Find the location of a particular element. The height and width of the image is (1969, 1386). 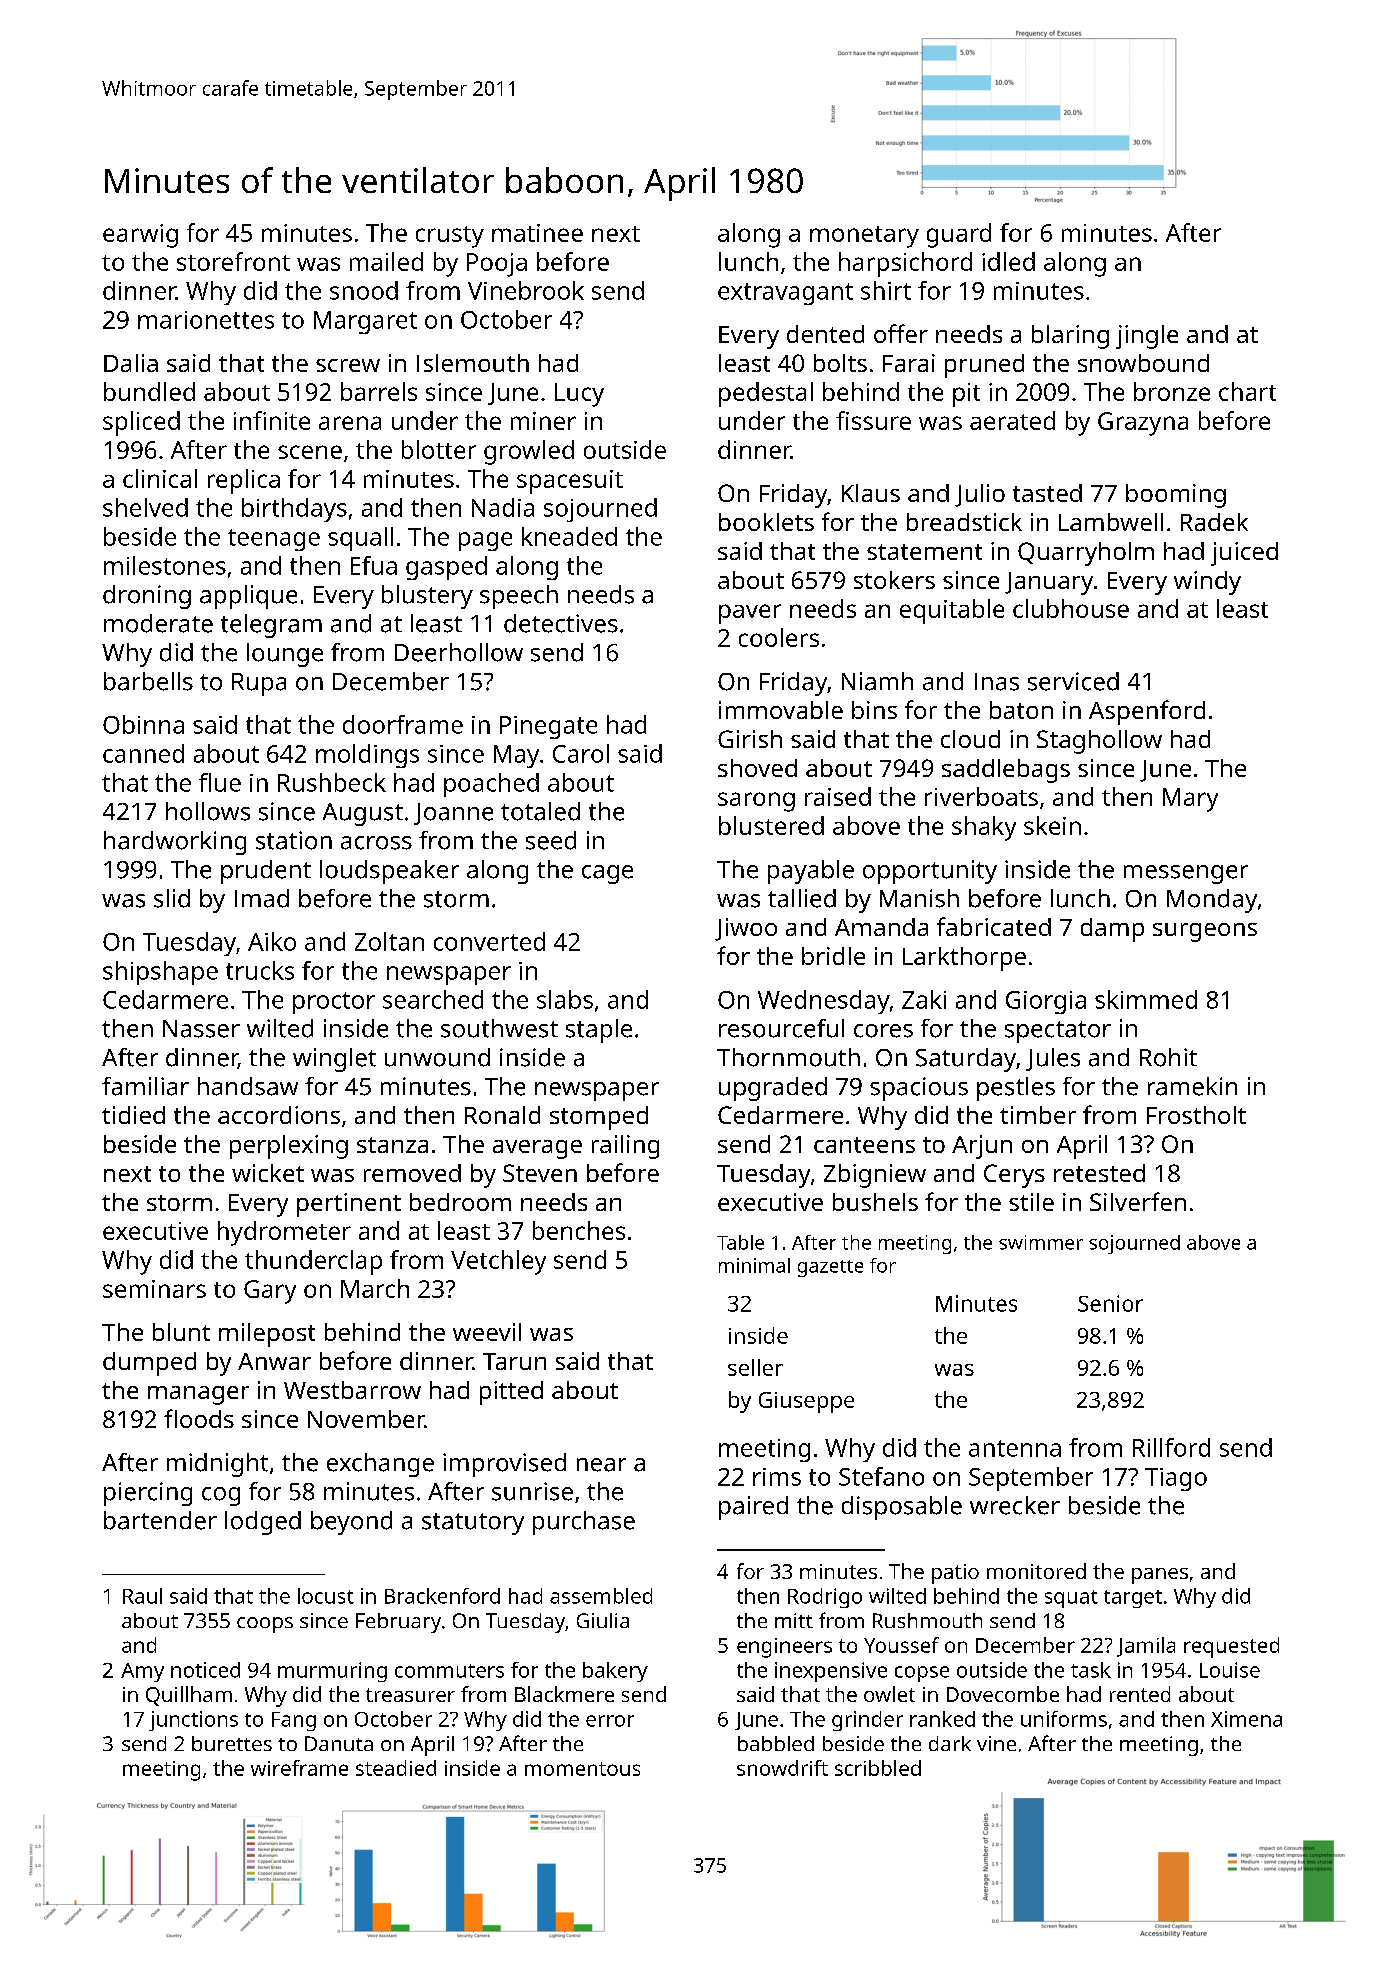

shoved is located at coordinates (757, 768).
